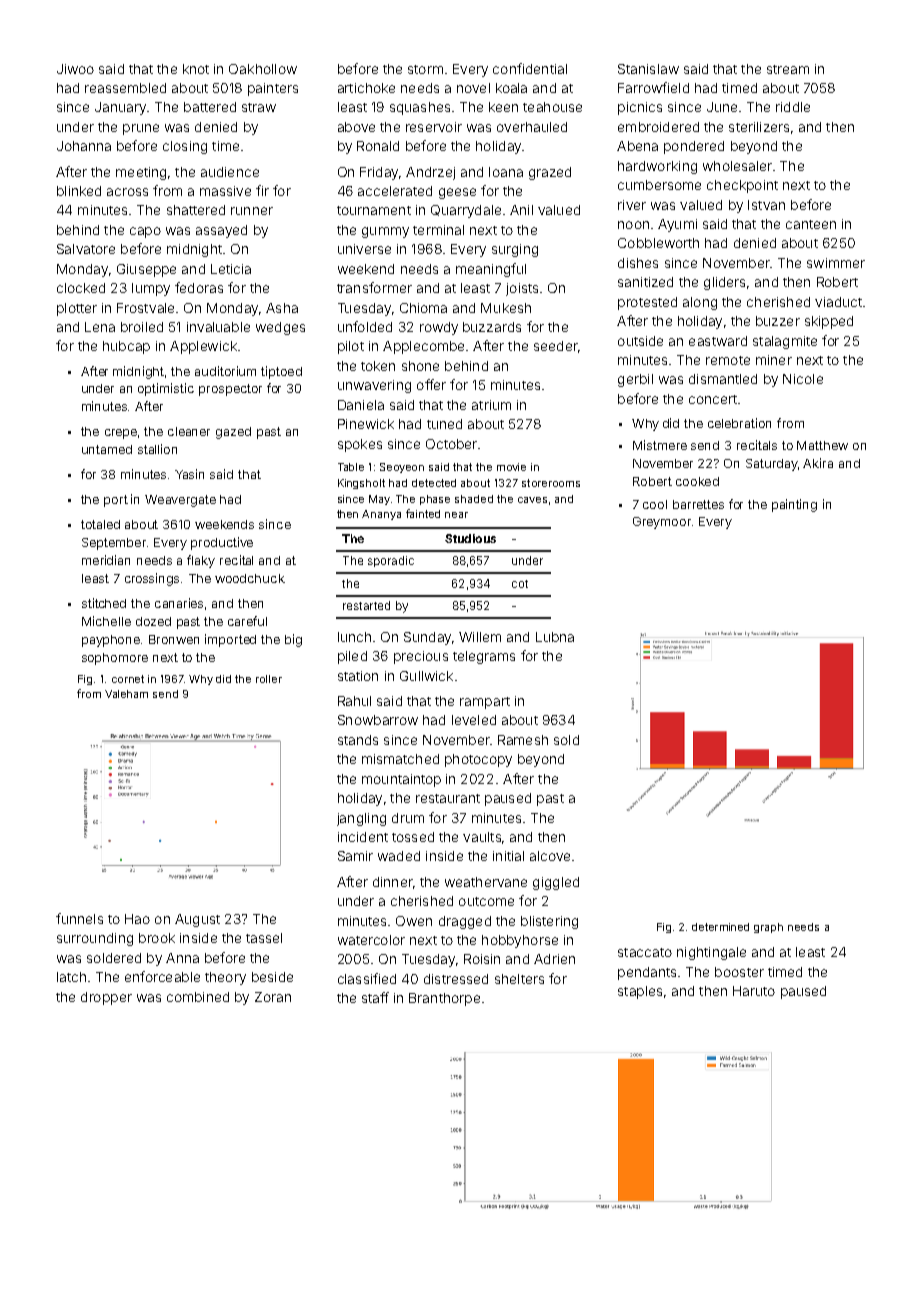  I want to click on gerbil, so click(635, 380).
